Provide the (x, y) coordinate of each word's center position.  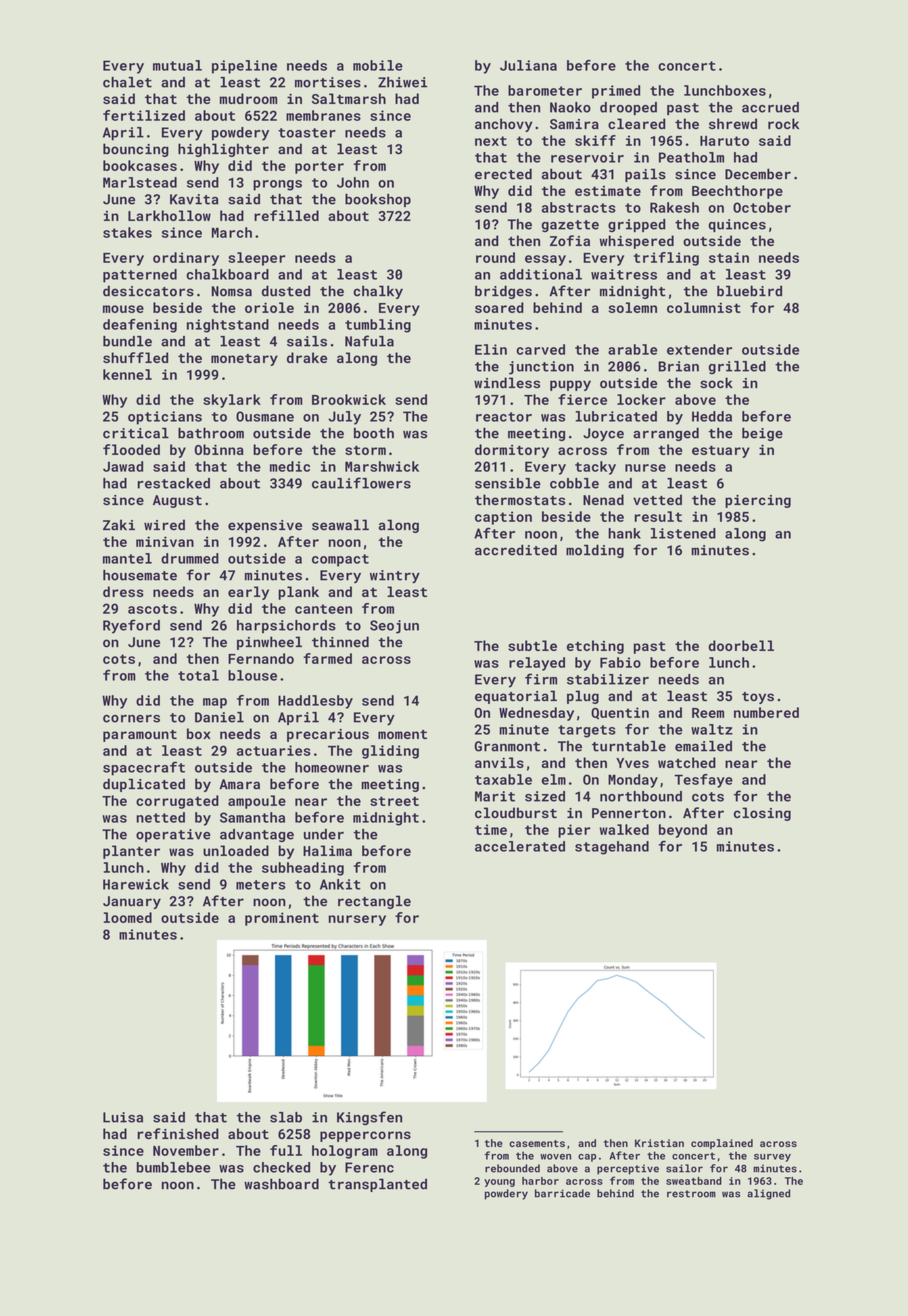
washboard (281, 1184)
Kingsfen (369, 1118)
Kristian (659, 1143)
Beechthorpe (737, 192)
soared (499, 307)
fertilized (144, 115)
